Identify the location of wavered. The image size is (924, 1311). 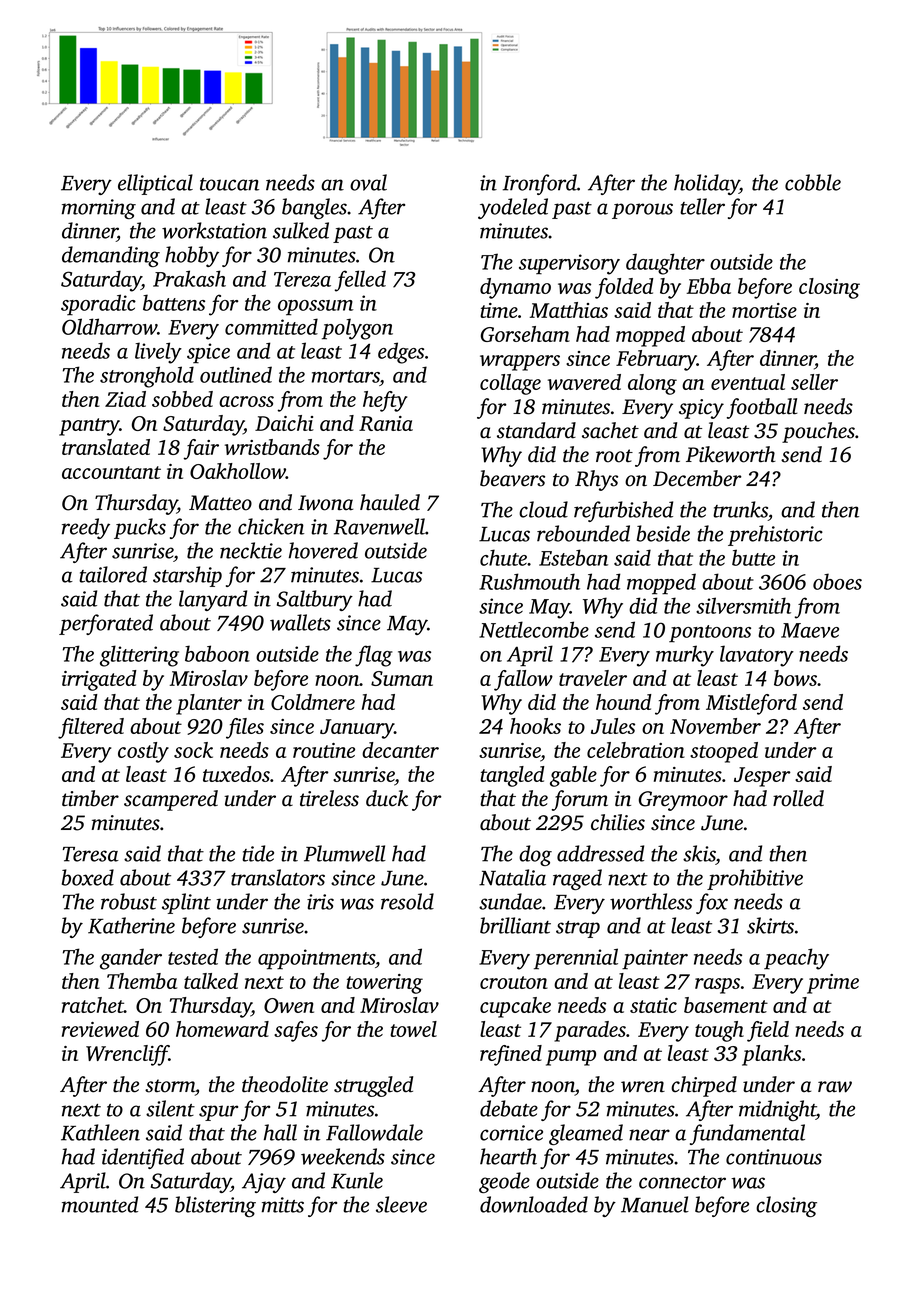
(584, 382).
